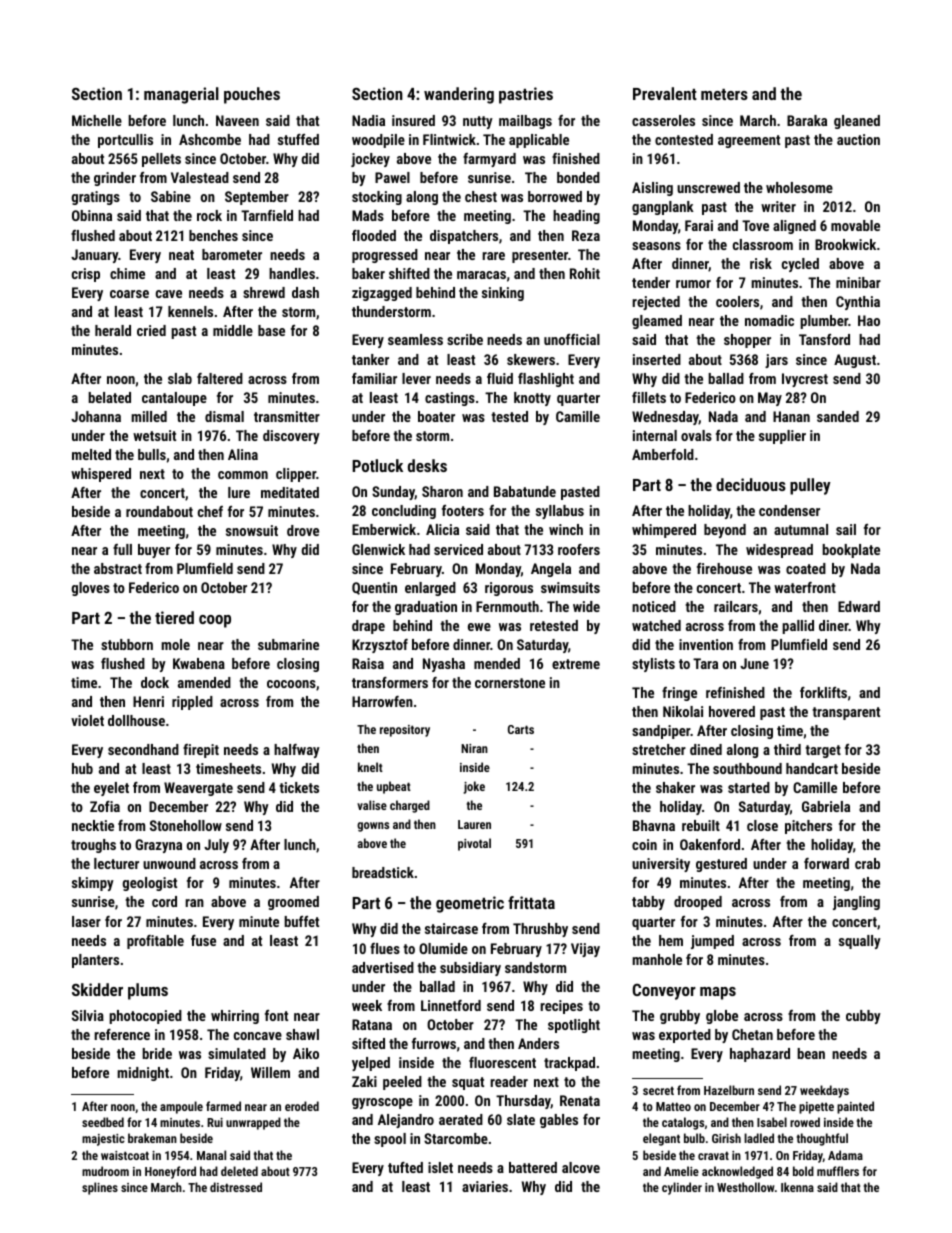 This screenshot has height=1233, width=952. Describe the element at coordinates (574, 1026) in the screenshot. I see `spotlight` at that location.
